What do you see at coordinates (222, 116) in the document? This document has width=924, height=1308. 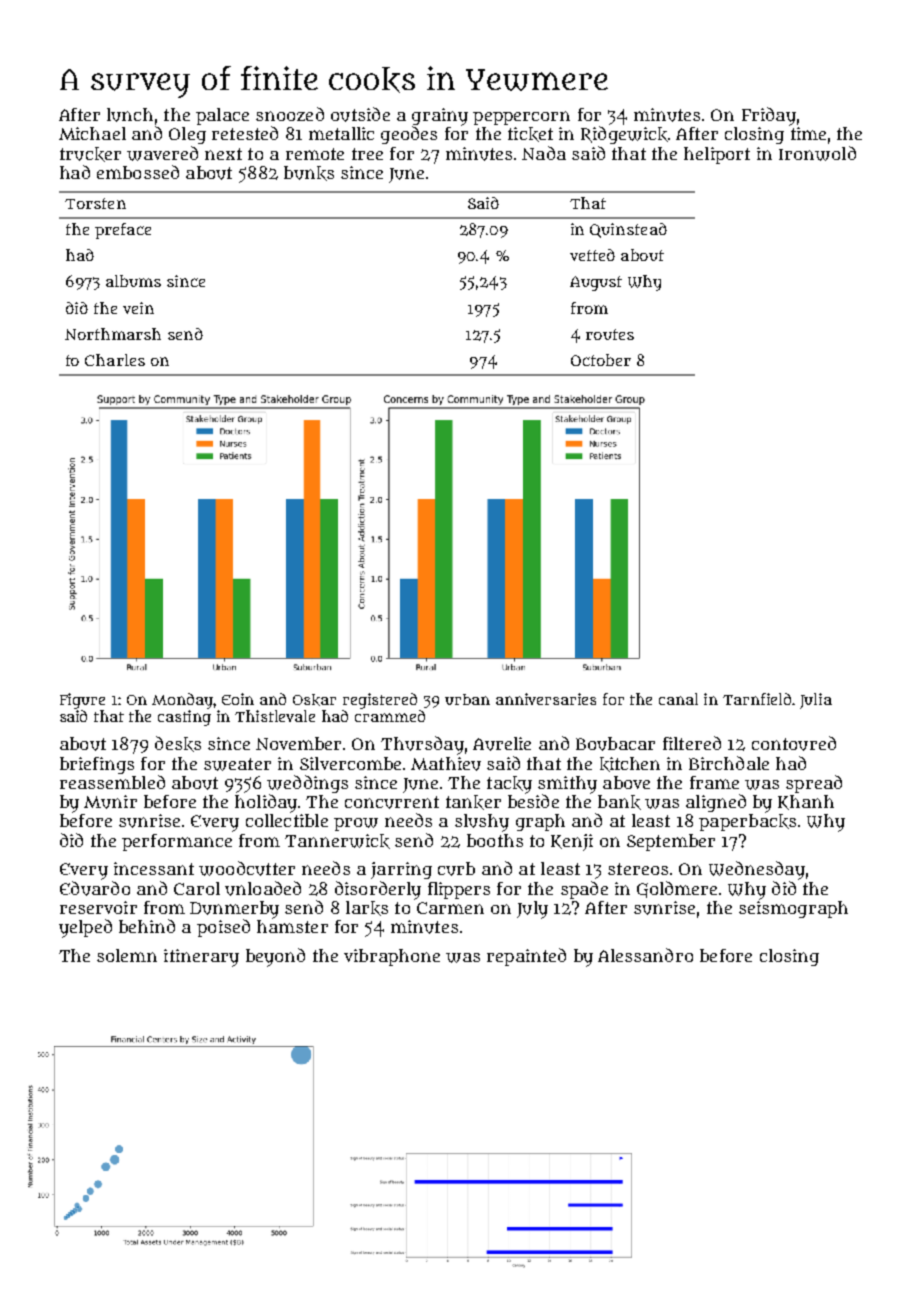 I see `palace` at bounding box center [222, 116].
